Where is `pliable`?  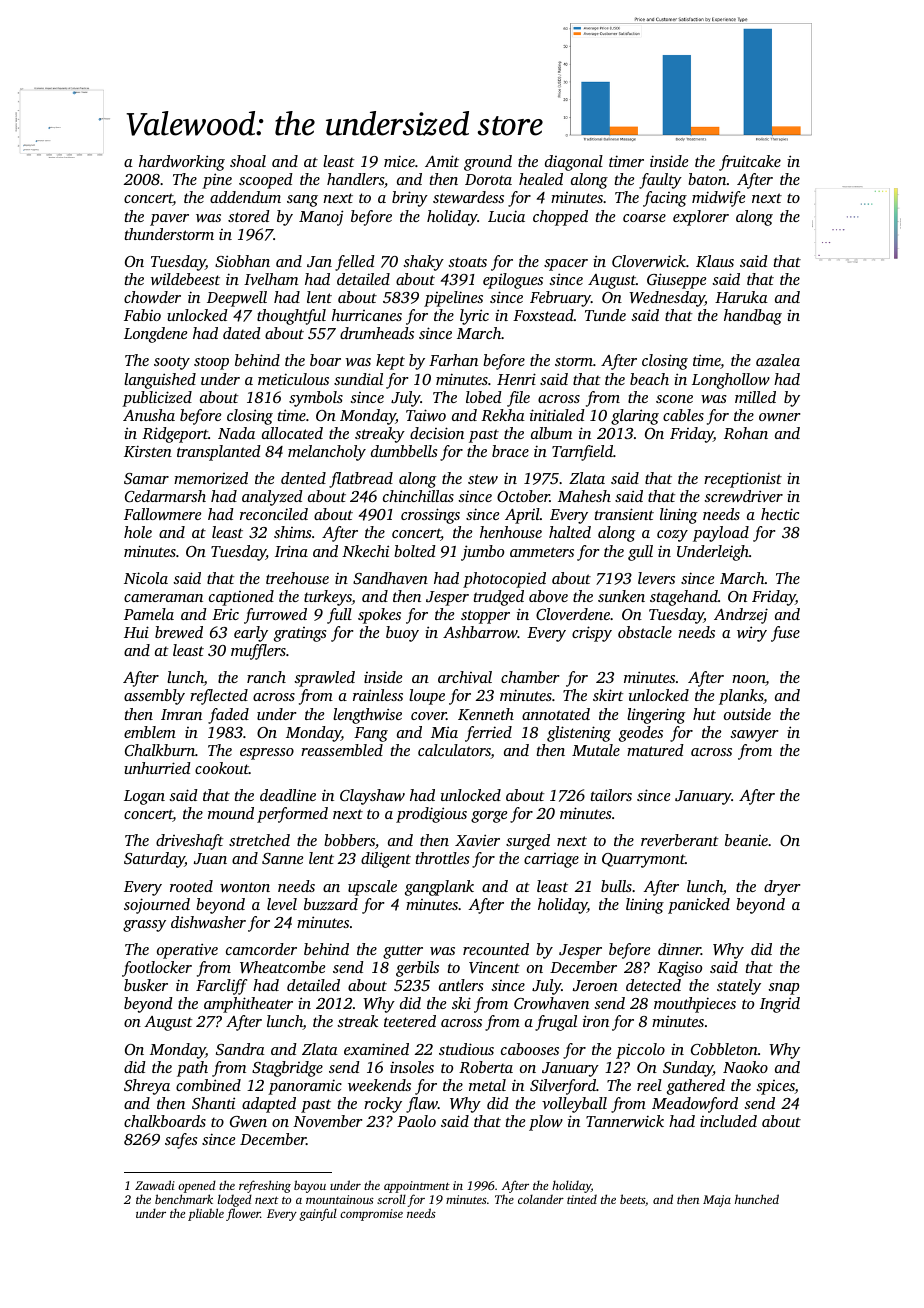 pliable is located at coordinates (206, 1214).
